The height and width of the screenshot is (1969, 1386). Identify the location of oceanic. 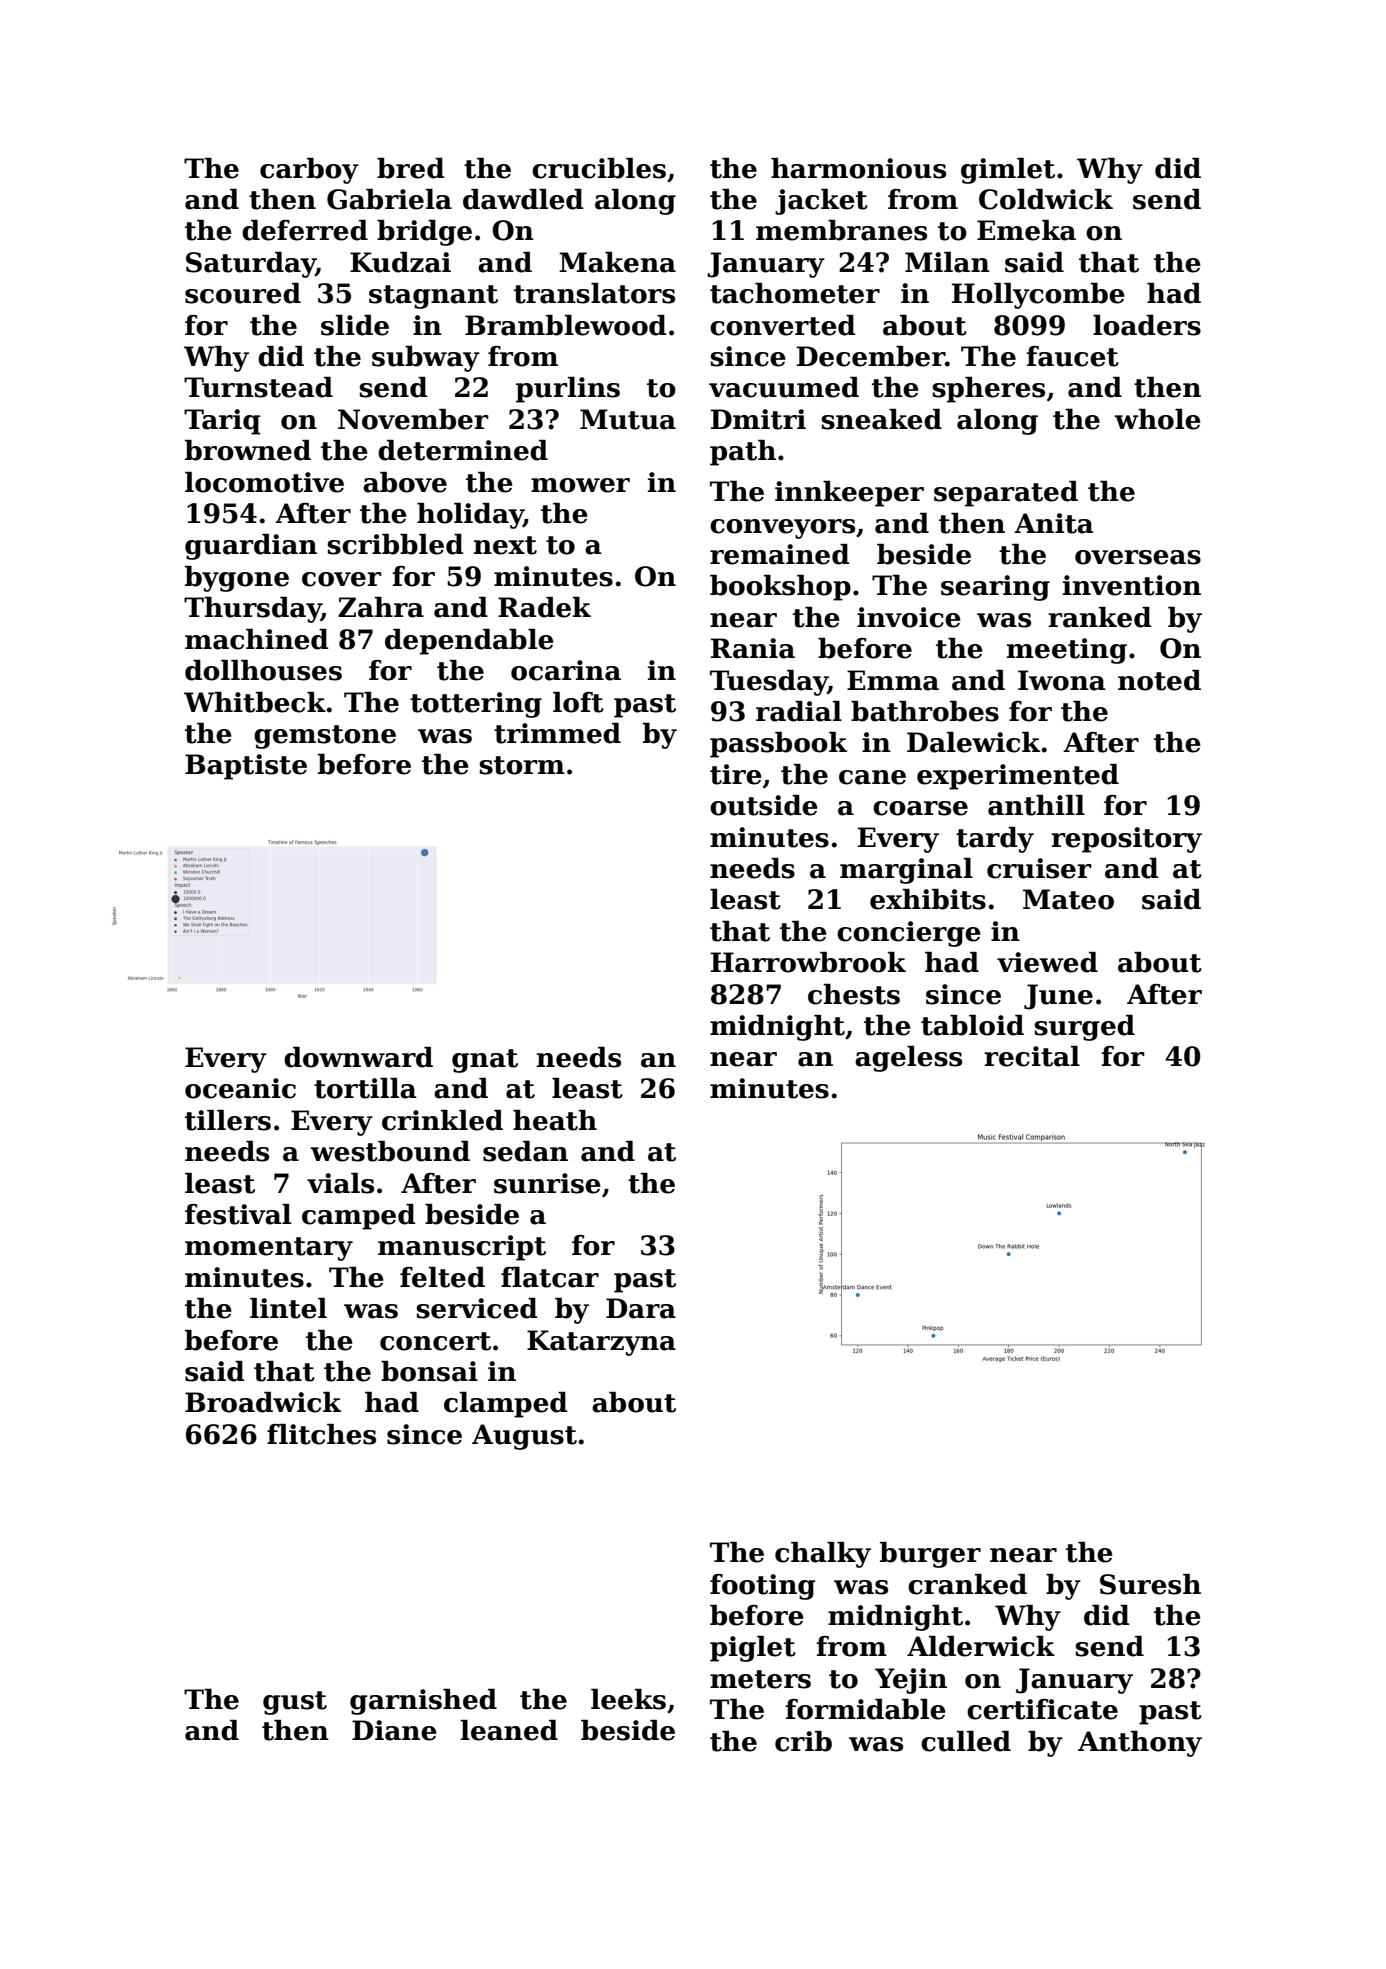
(240, 1088).
